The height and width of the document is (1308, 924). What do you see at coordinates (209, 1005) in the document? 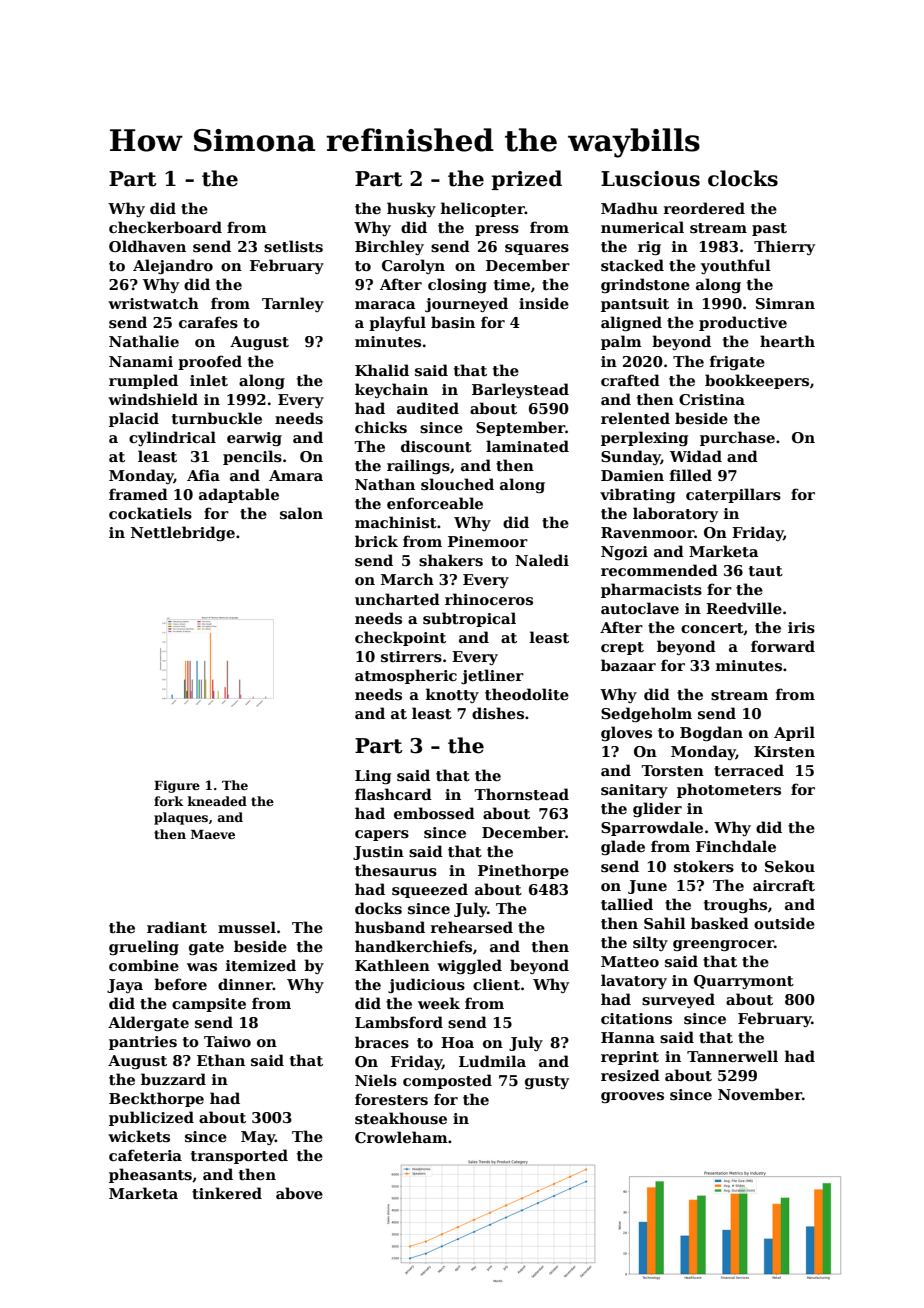
I see `campsite` at bounding box center [209, 1005].
